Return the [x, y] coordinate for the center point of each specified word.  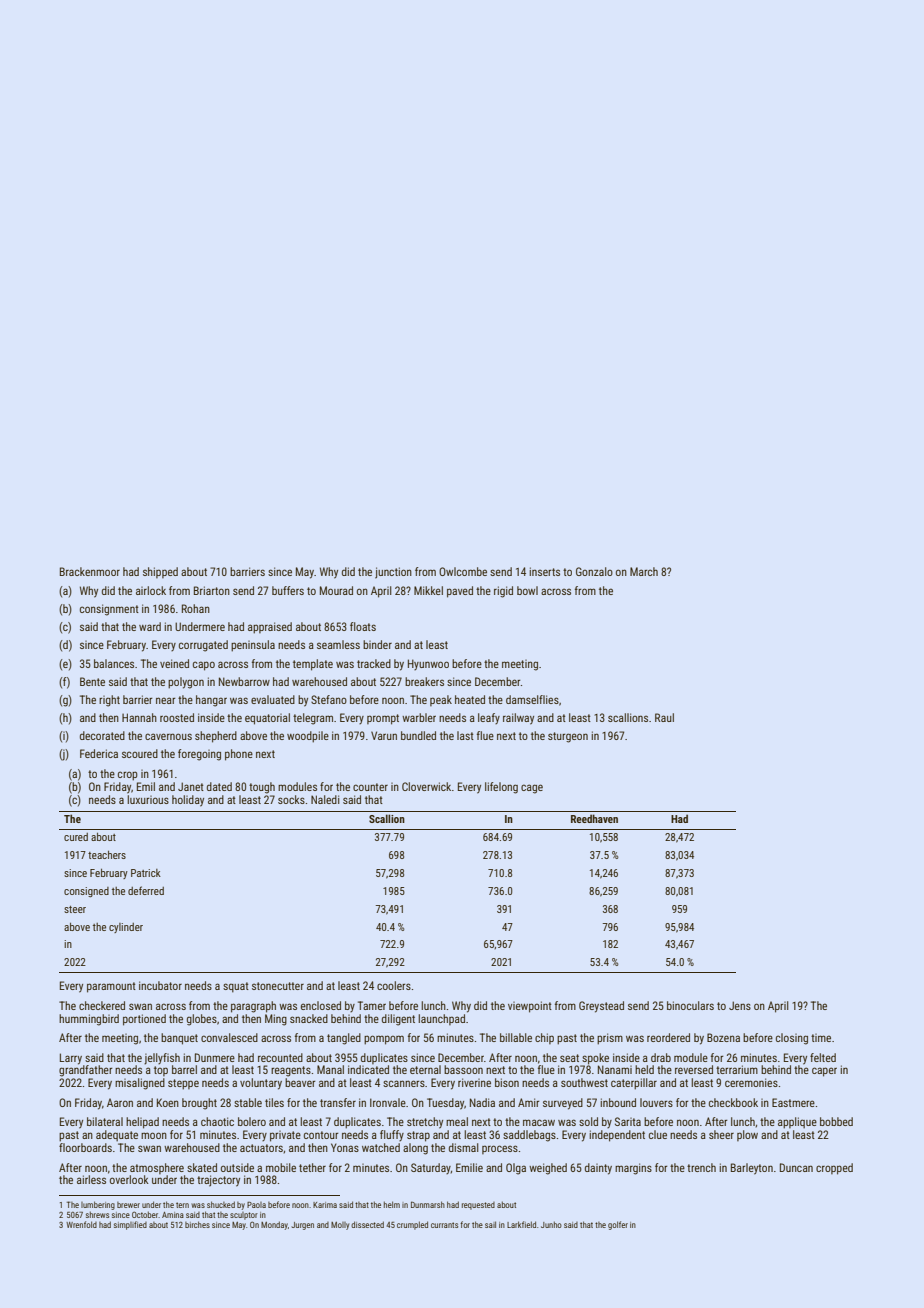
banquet [179, 1039]
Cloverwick [426, 786]
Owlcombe [463, 571]
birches [197, 1224]
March [644, 571]
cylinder [126, 928]
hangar [211, 701]
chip [544, 1038]
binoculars [690, 1005]
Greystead [601, 1007]
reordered [668, 1037]
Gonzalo [594, 571]
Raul [664, 717]
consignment [109, 610]
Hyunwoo [428, 664]
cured [76, 837]
